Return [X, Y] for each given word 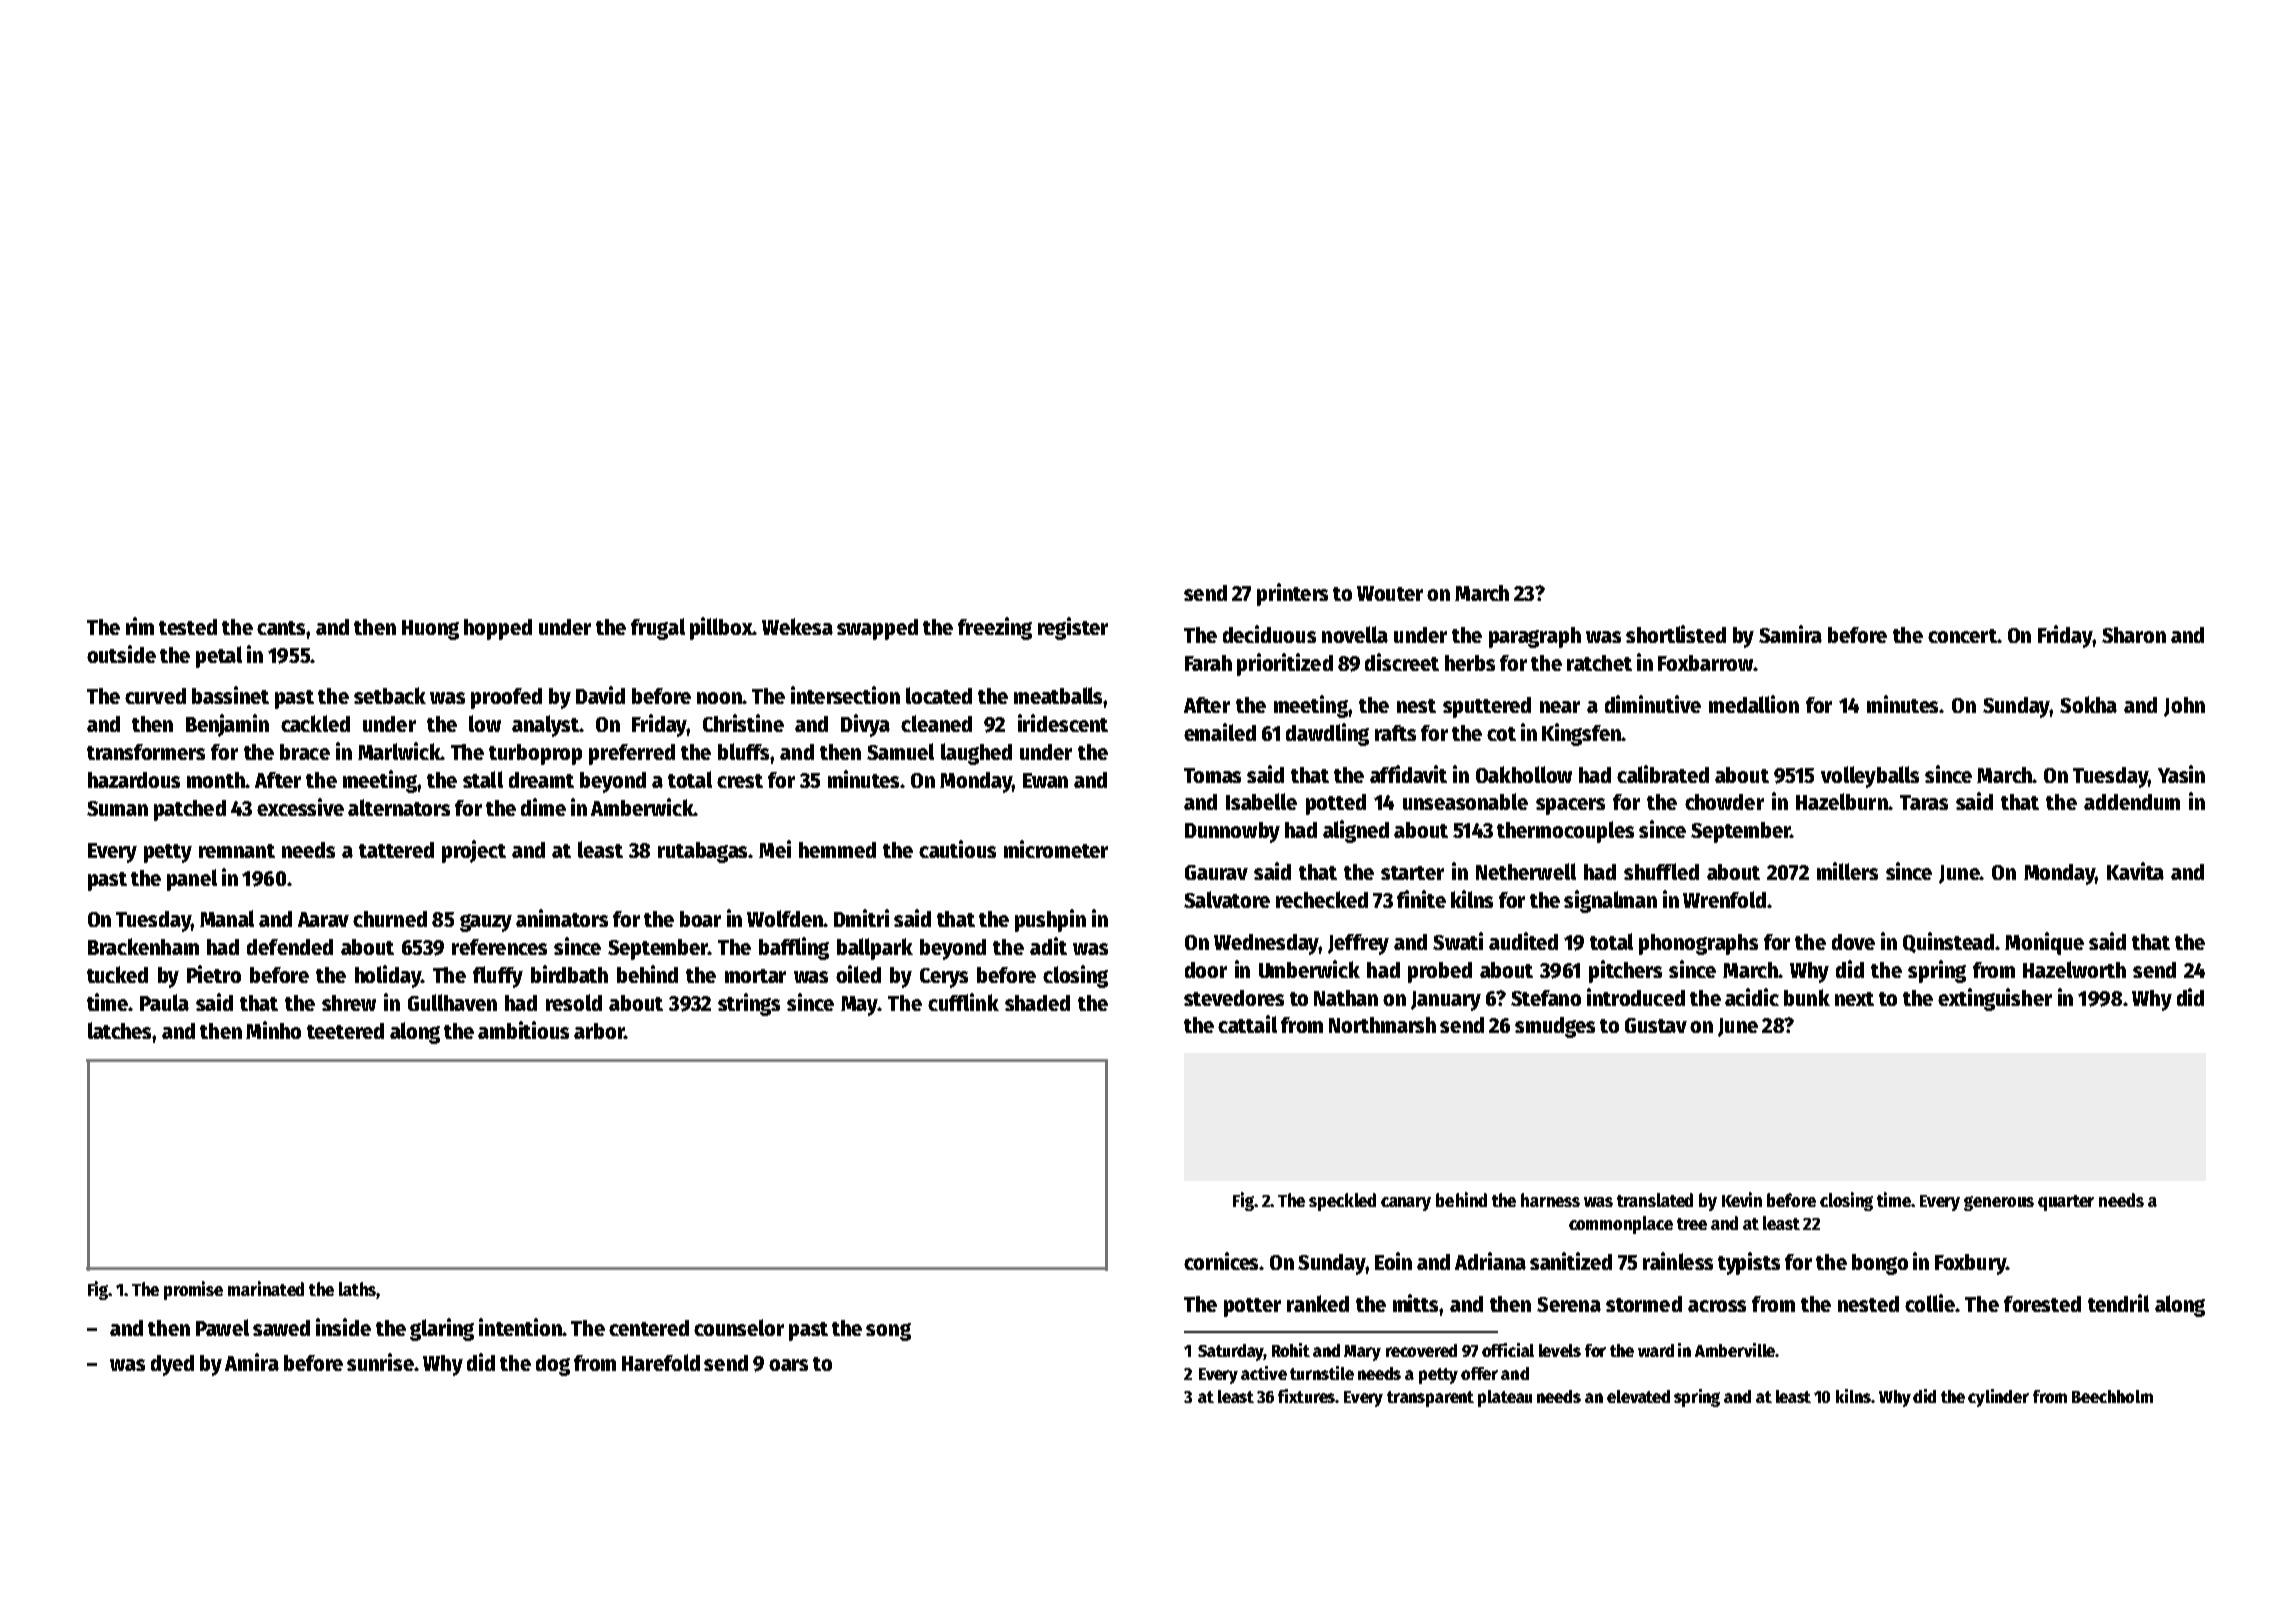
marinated [266, 1288]
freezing [995, 628]
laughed [976, 754]
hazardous [134, 780]
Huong [430, 630]
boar [700, 919]
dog [553, 1365]
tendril [2118, 1303]
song [888, 1332]
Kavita [2135, 871]
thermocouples [1565, 832]
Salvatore [1227, 899]
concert [1962, 636]
